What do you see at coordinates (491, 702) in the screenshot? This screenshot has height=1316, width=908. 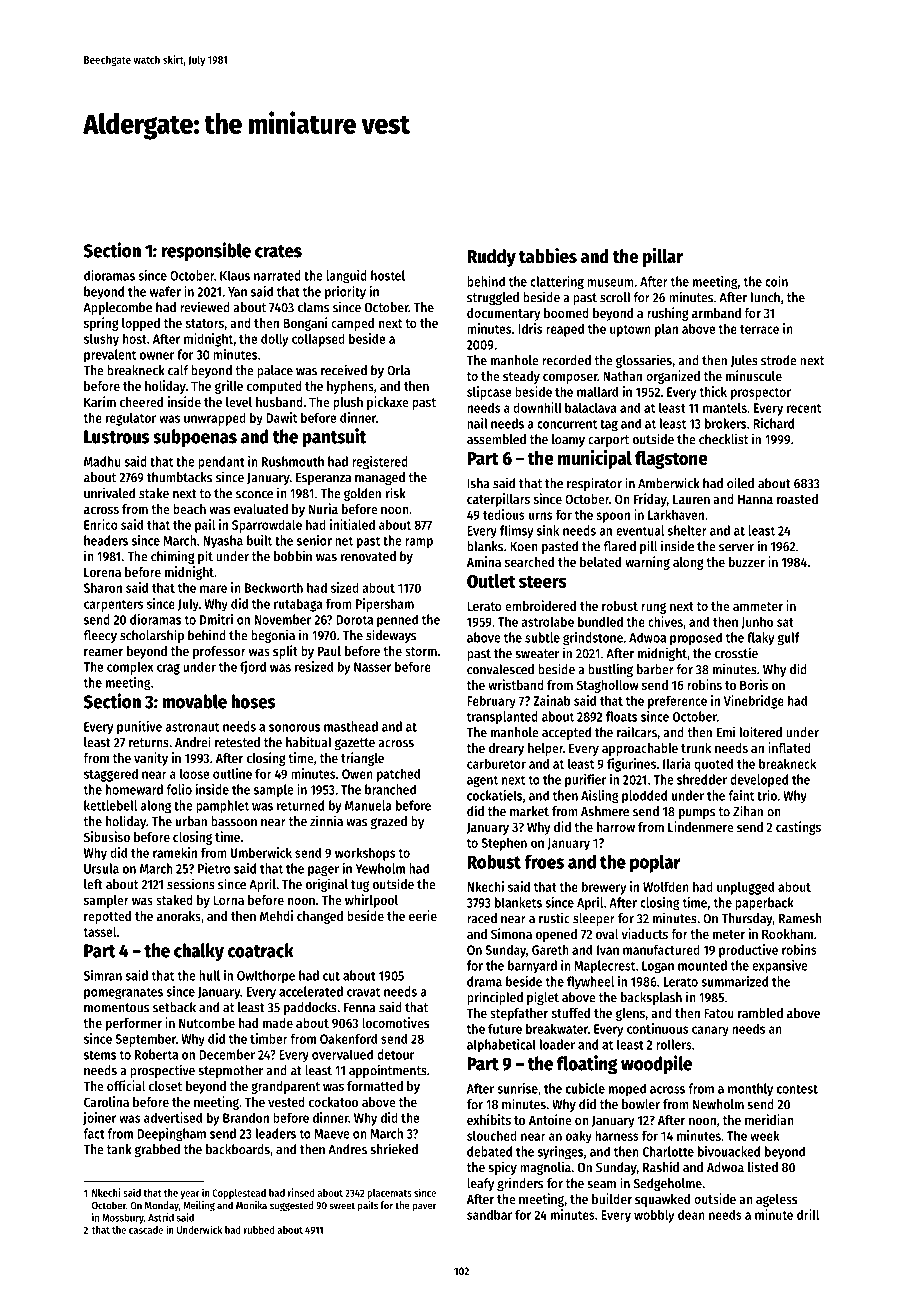 I see `February` at bounding box center [491, 702].
